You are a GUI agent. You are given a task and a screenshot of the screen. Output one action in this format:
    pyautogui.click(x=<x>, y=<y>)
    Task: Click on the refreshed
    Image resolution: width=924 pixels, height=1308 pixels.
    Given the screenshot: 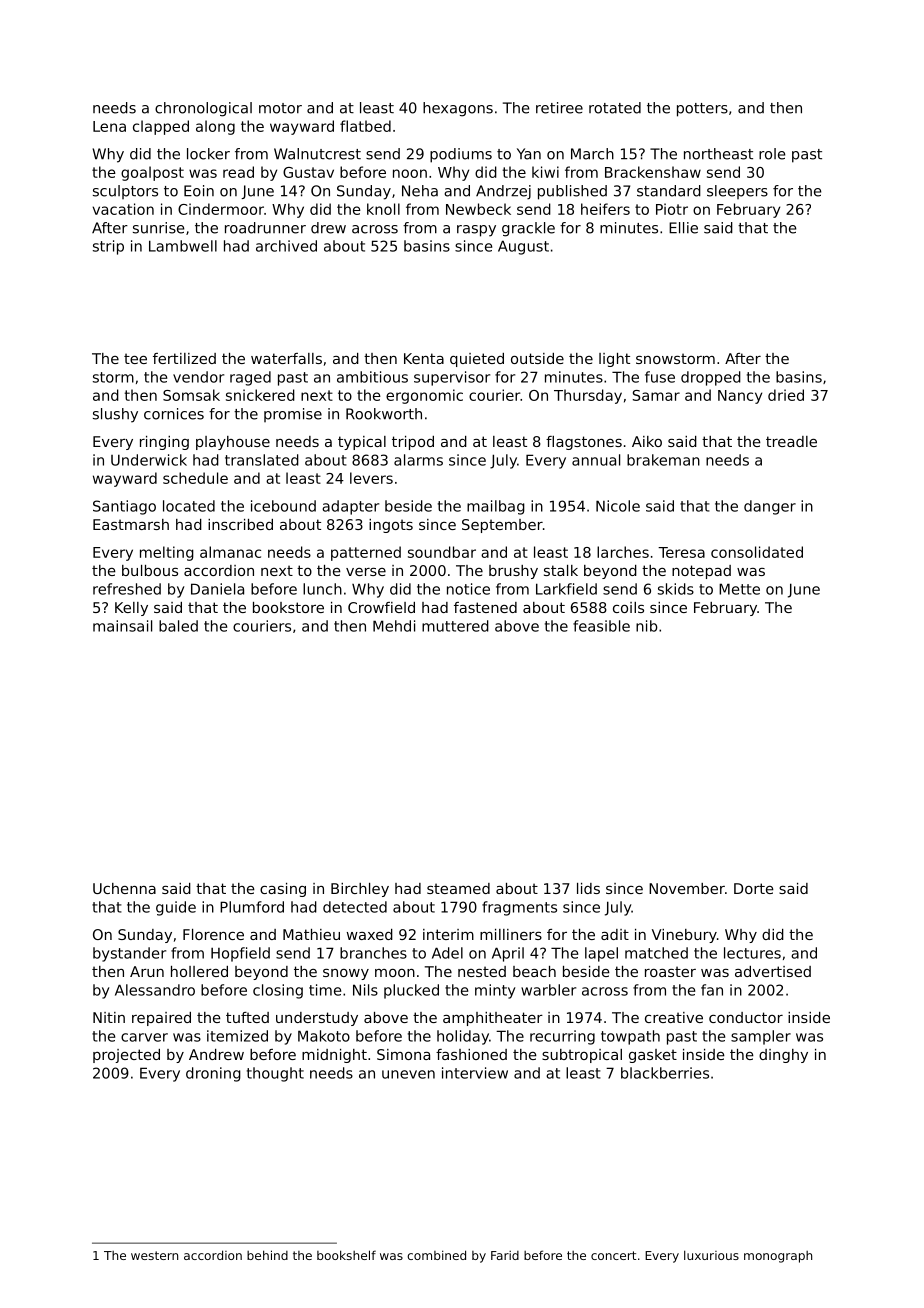 What is the action you would take?
    pyautogui.click(x=127, y=589)
